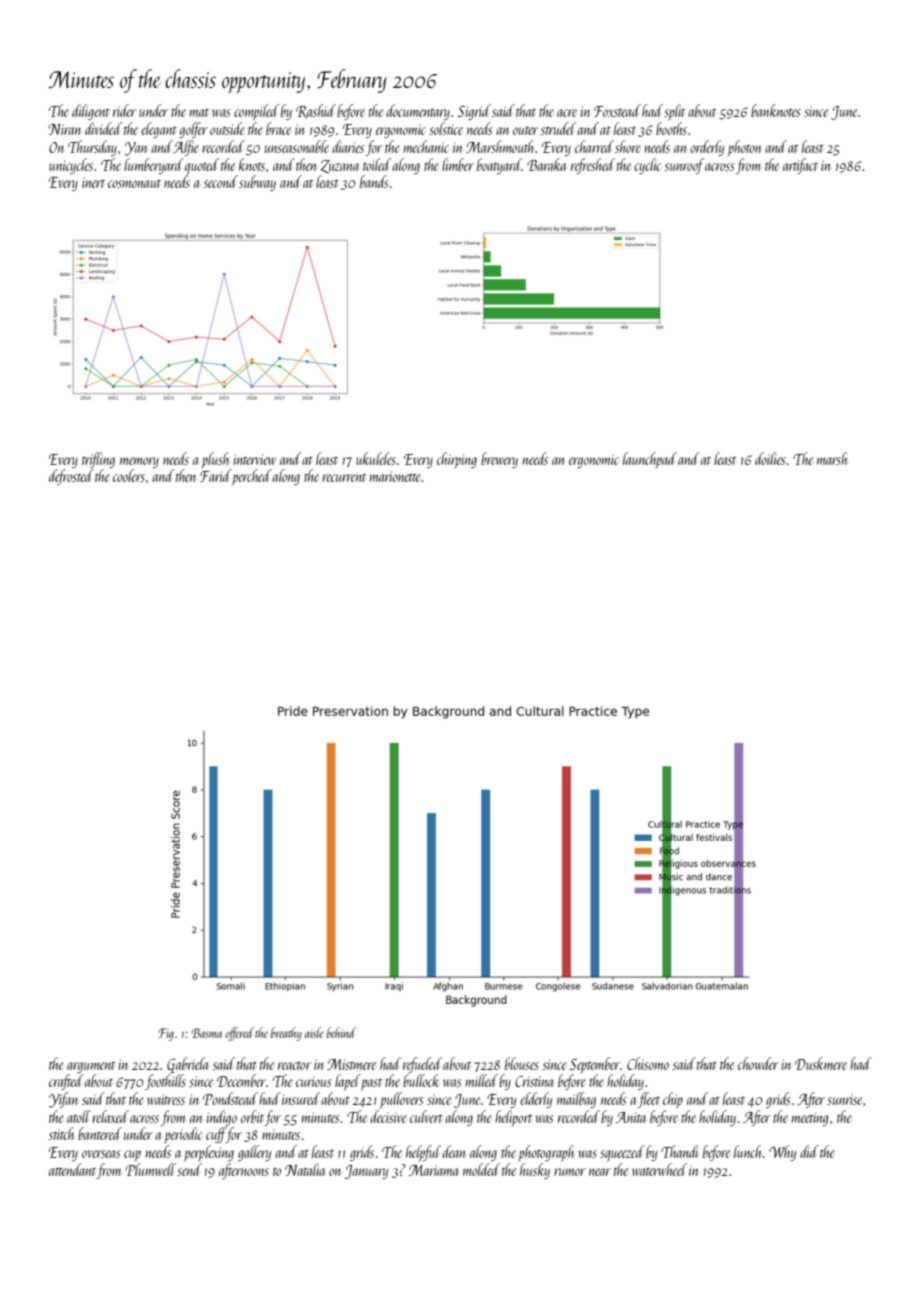 The height and width of the screenshot is (1308, 924). What do you see at coordinates (650, 460) in the screenshot?
I see `launchpad` at bounding box center [650, 460].
